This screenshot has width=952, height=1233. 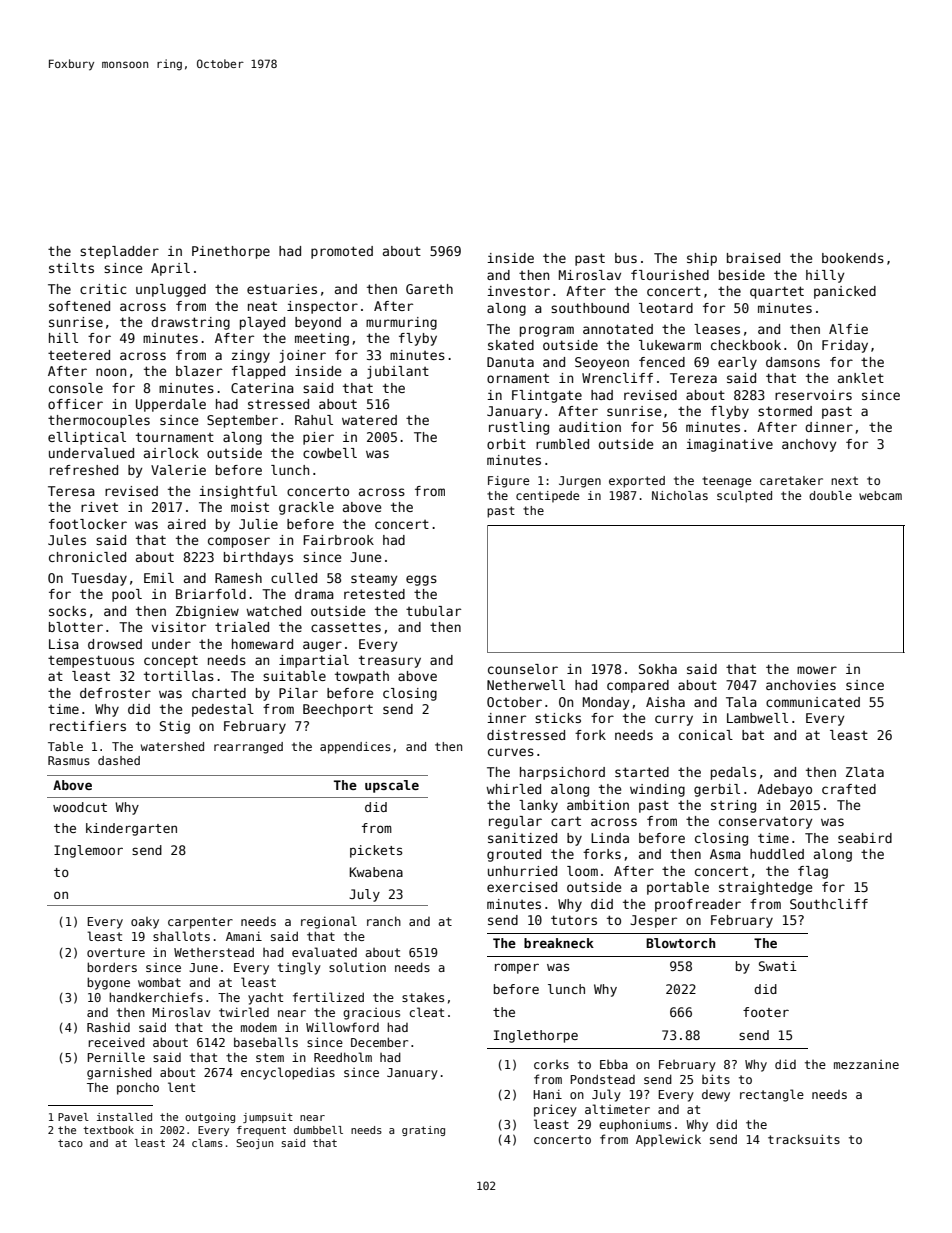 What do you see at coordinates (861, 378) in the screenshot?
I see `anklet` at bounding box center [861, 378].
